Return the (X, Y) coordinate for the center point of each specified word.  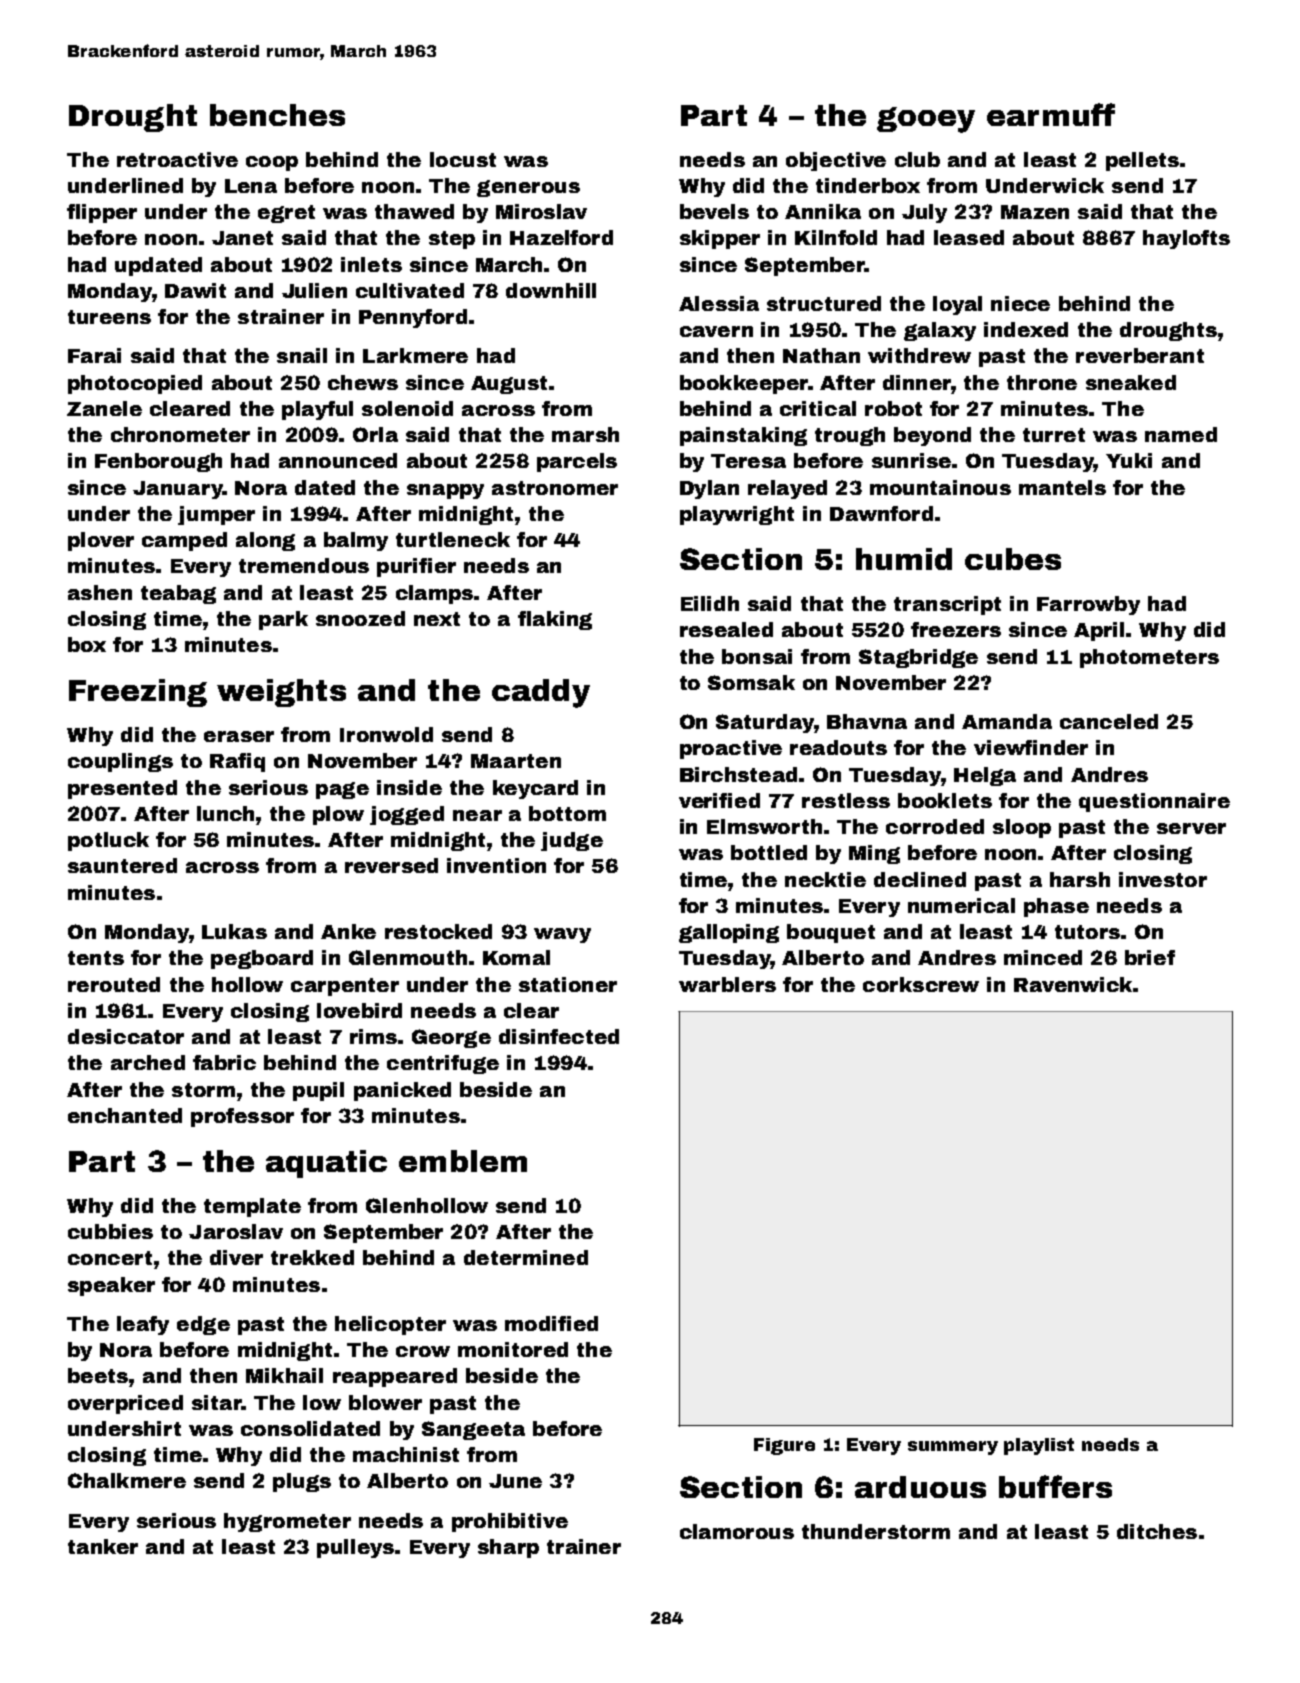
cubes (1013, 559)
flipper (102, 213)
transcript (947, 605)
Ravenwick (1073, 984)
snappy (445, 491)
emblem (463, 1161)
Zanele (104, 408)
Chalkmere (127, 1480)
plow (338, 815)
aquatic (326, 1164)
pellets (1142, 161)
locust (463, 159)
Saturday (765, 723)
